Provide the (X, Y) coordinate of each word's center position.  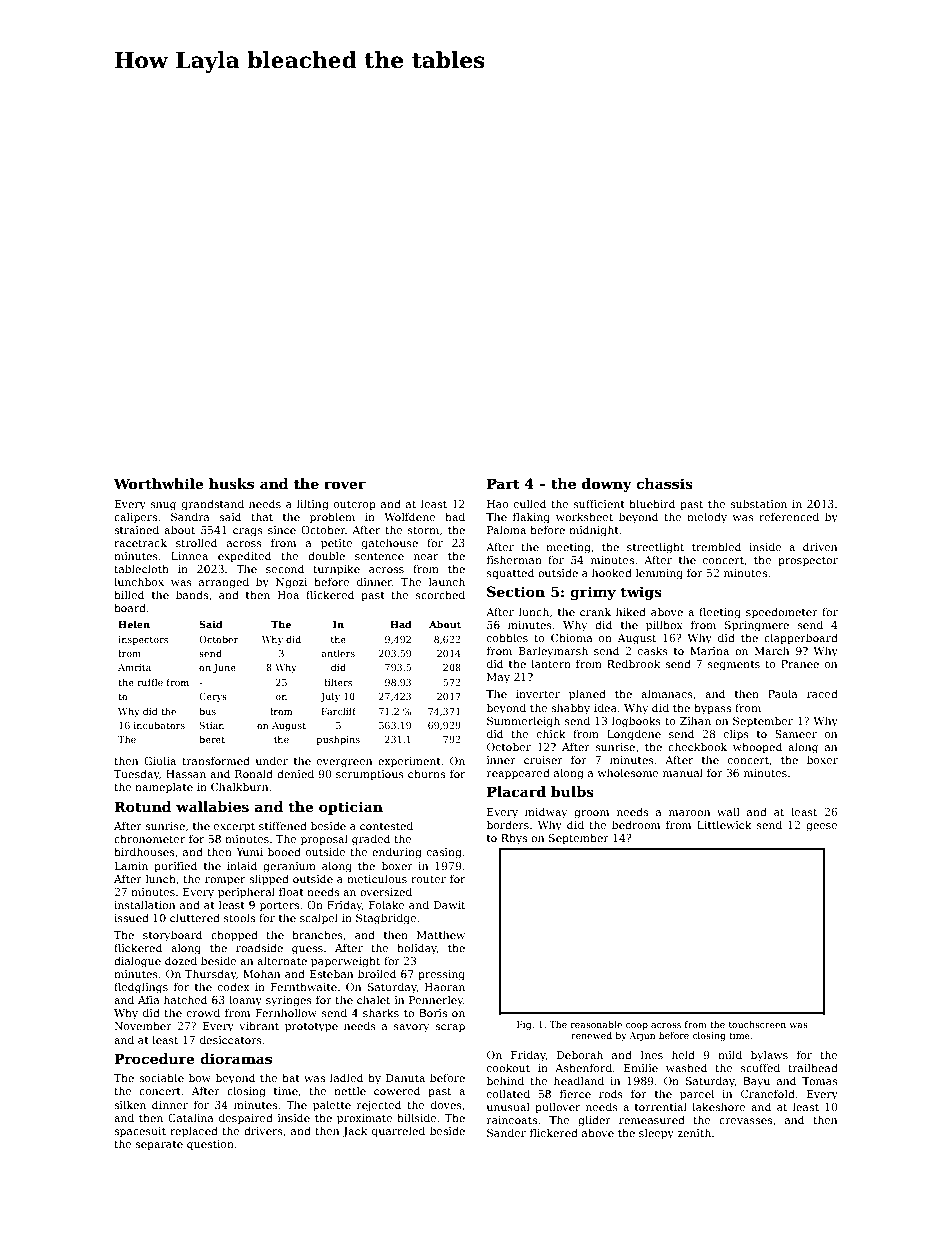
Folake (387, 904)
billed (129, 594)
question (210, 1145)
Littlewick (724, 824)
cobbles (507, 637)
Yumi (249, 852)
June (224, 668)
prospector (808, 561)
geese (822, 827)
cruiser (543, 760)
